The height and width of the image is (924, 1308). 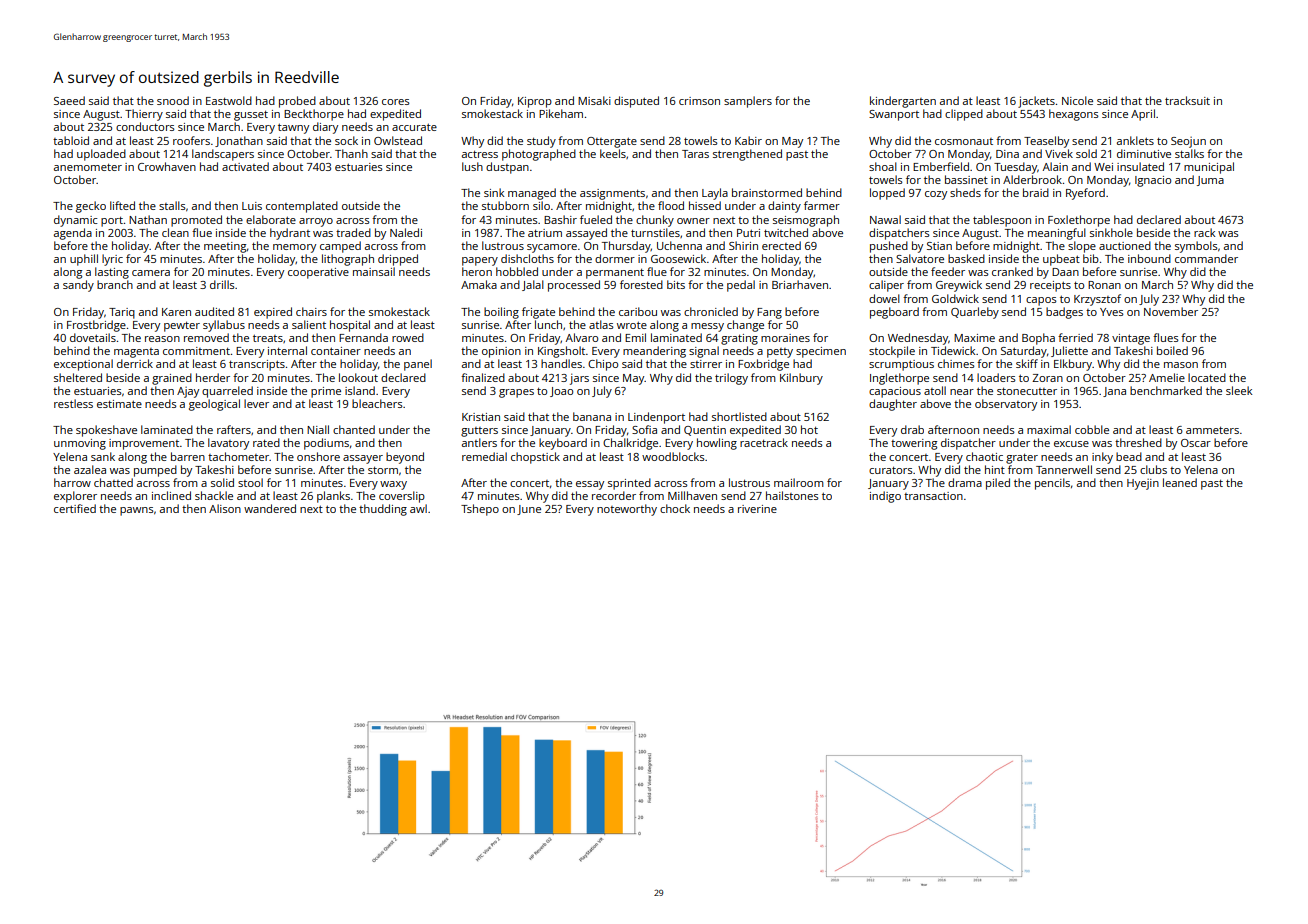 I want to click on camera, so click(x=151, y=273).
